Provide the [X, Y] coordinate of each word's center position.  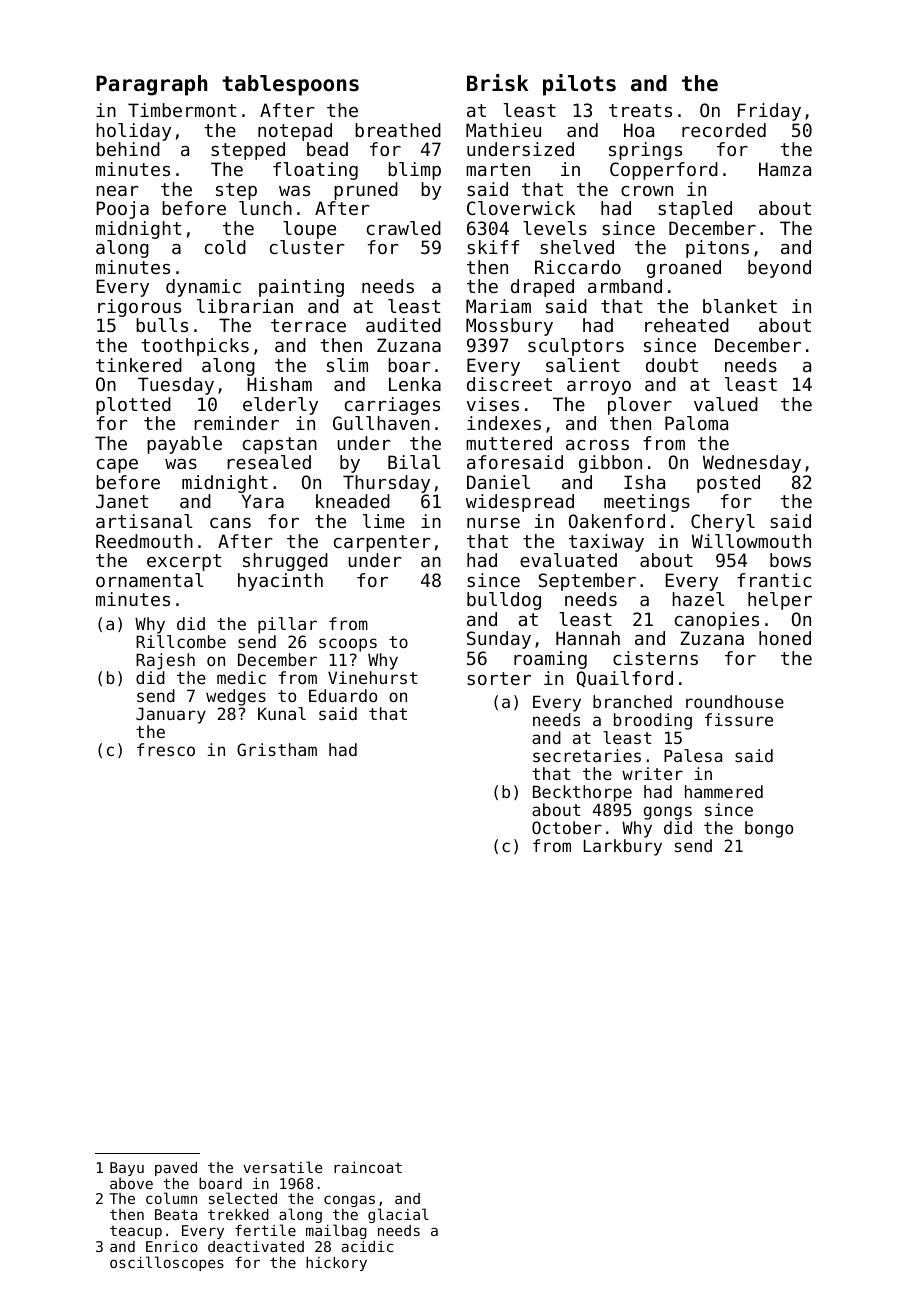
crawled [404, 228]
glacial [398, 1215]
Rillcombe [181, 641]
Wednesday [752, 464]
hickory [336, 1263]
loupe [309, 230]
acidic [367, 1246]
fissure [739, 719]
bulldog [504, 601]
